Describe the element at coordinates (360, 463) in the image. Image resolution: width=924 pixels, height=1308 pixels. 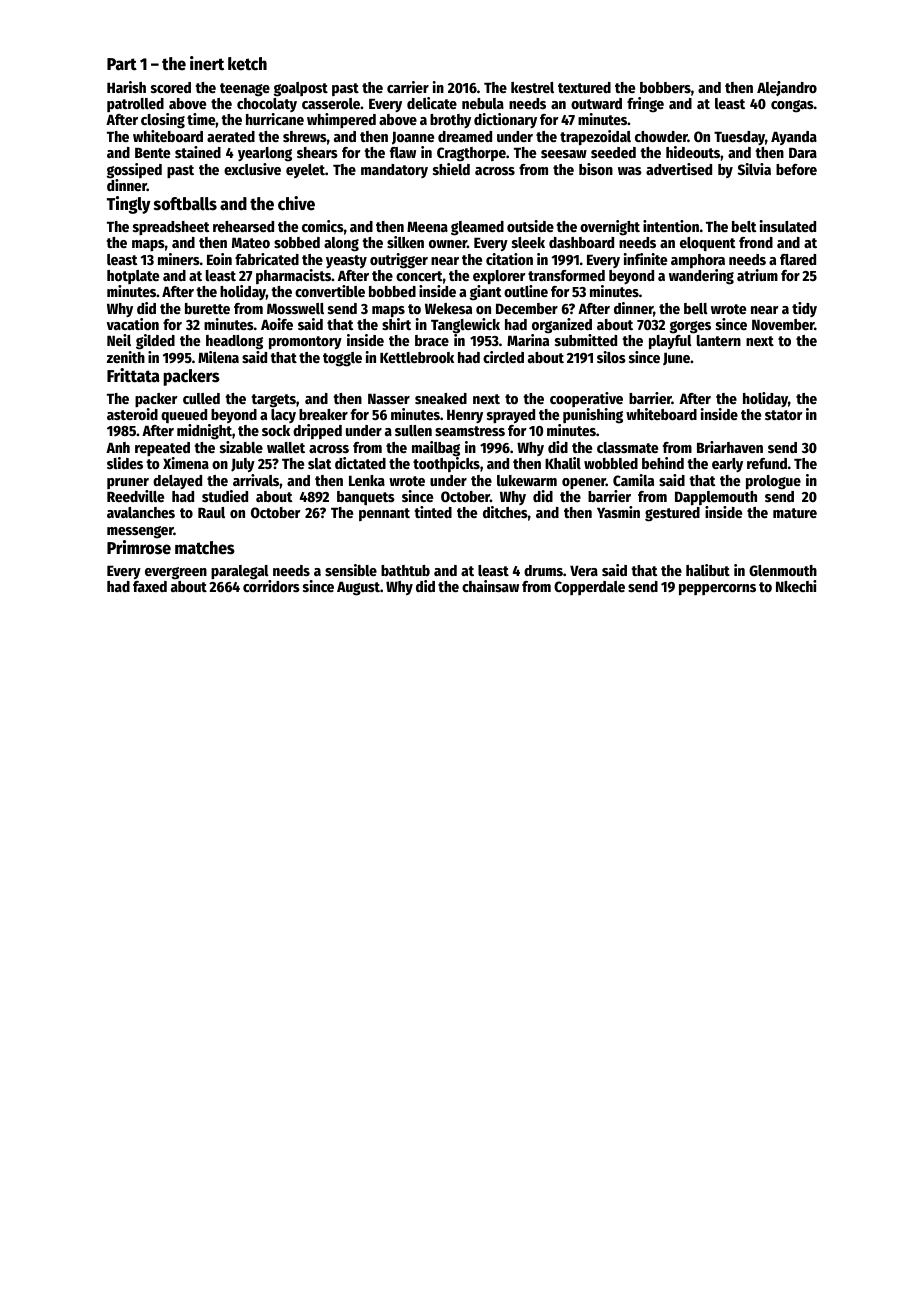
I see `dictated` at that location.
